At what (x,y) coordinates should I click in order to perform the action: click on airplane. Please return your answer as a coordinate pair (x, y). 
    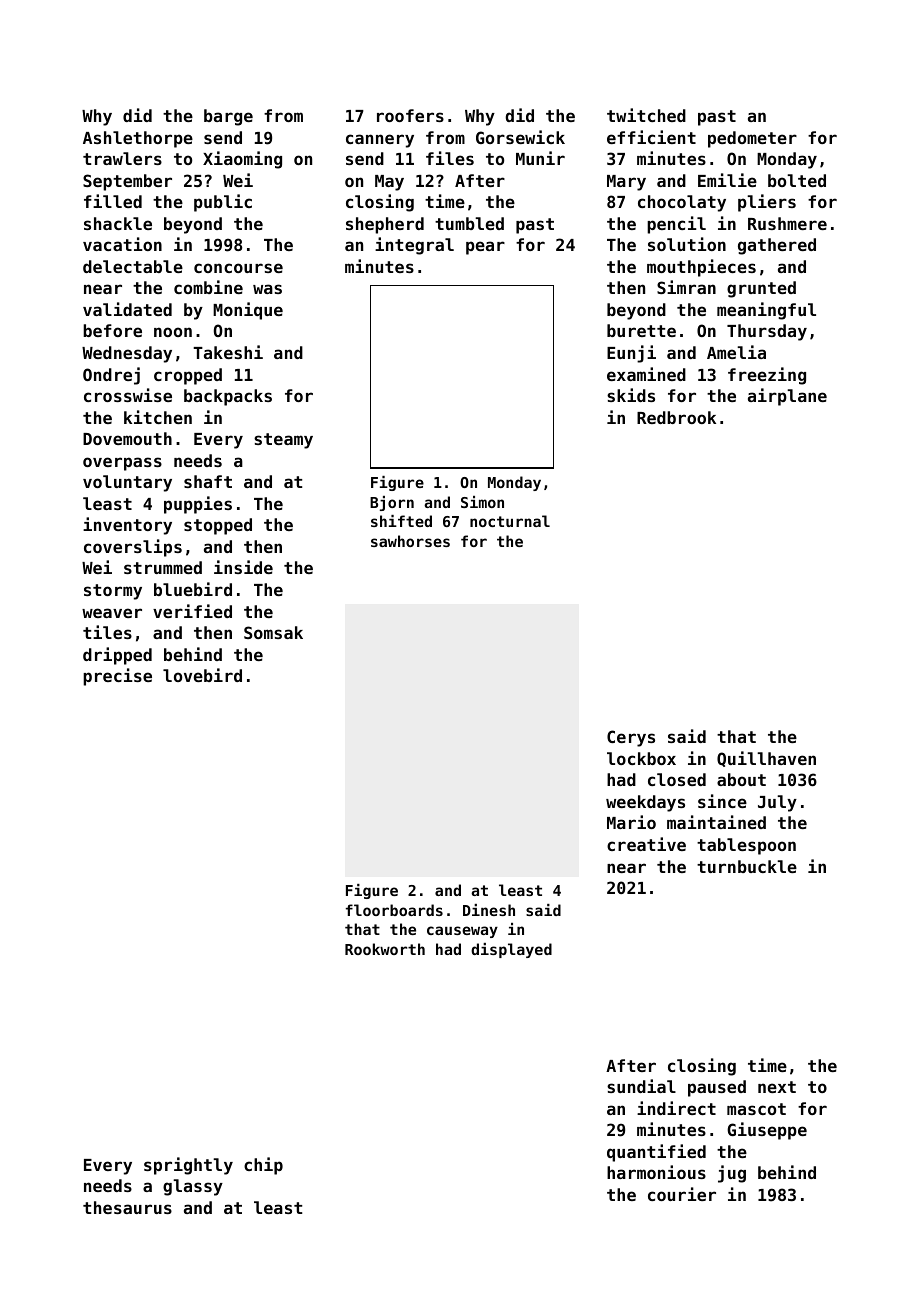
    Looking at the image, I should click on (787, 397).
